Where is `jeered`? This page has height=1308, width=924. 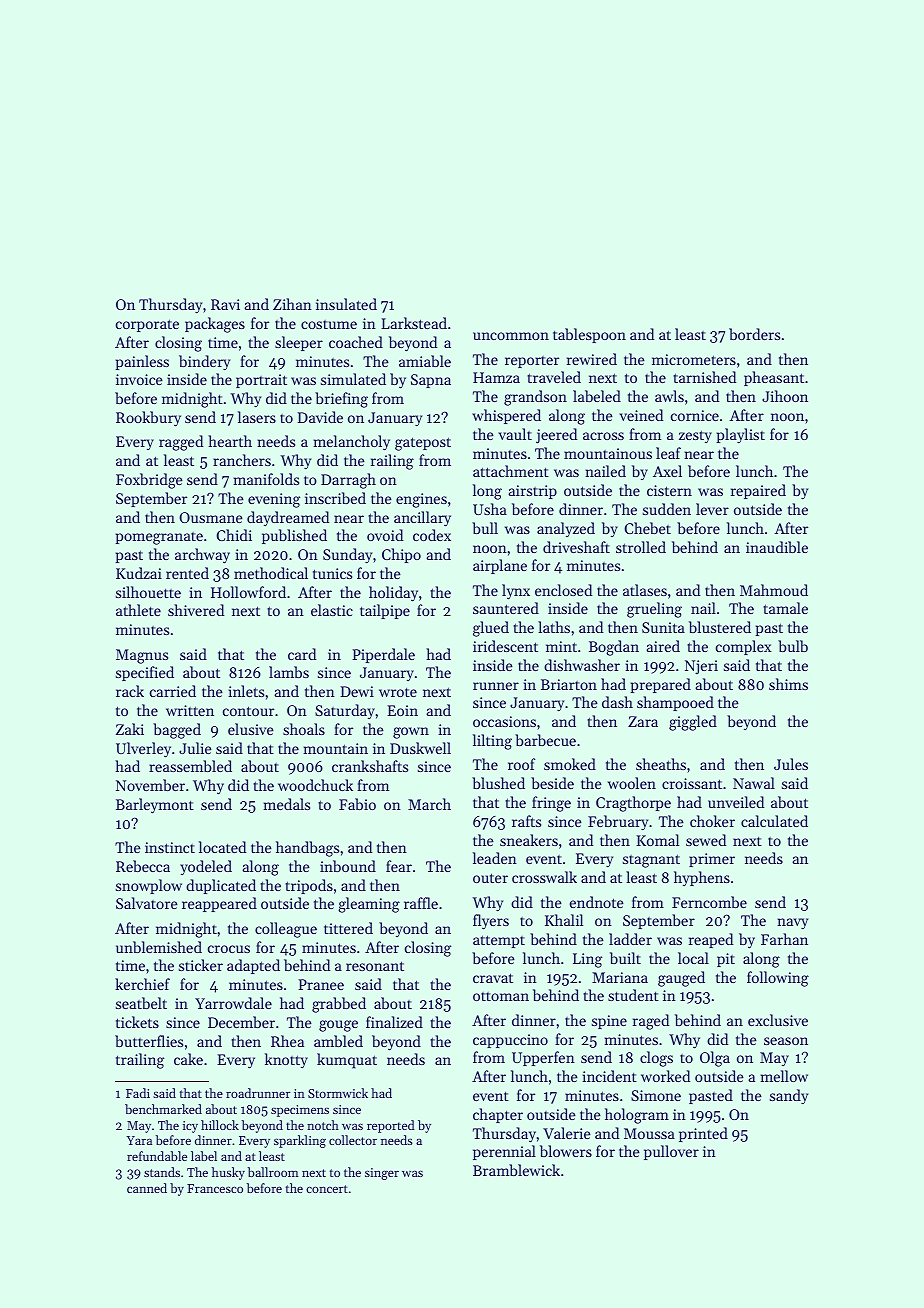 jeered is located at coordinates (556, 436).
